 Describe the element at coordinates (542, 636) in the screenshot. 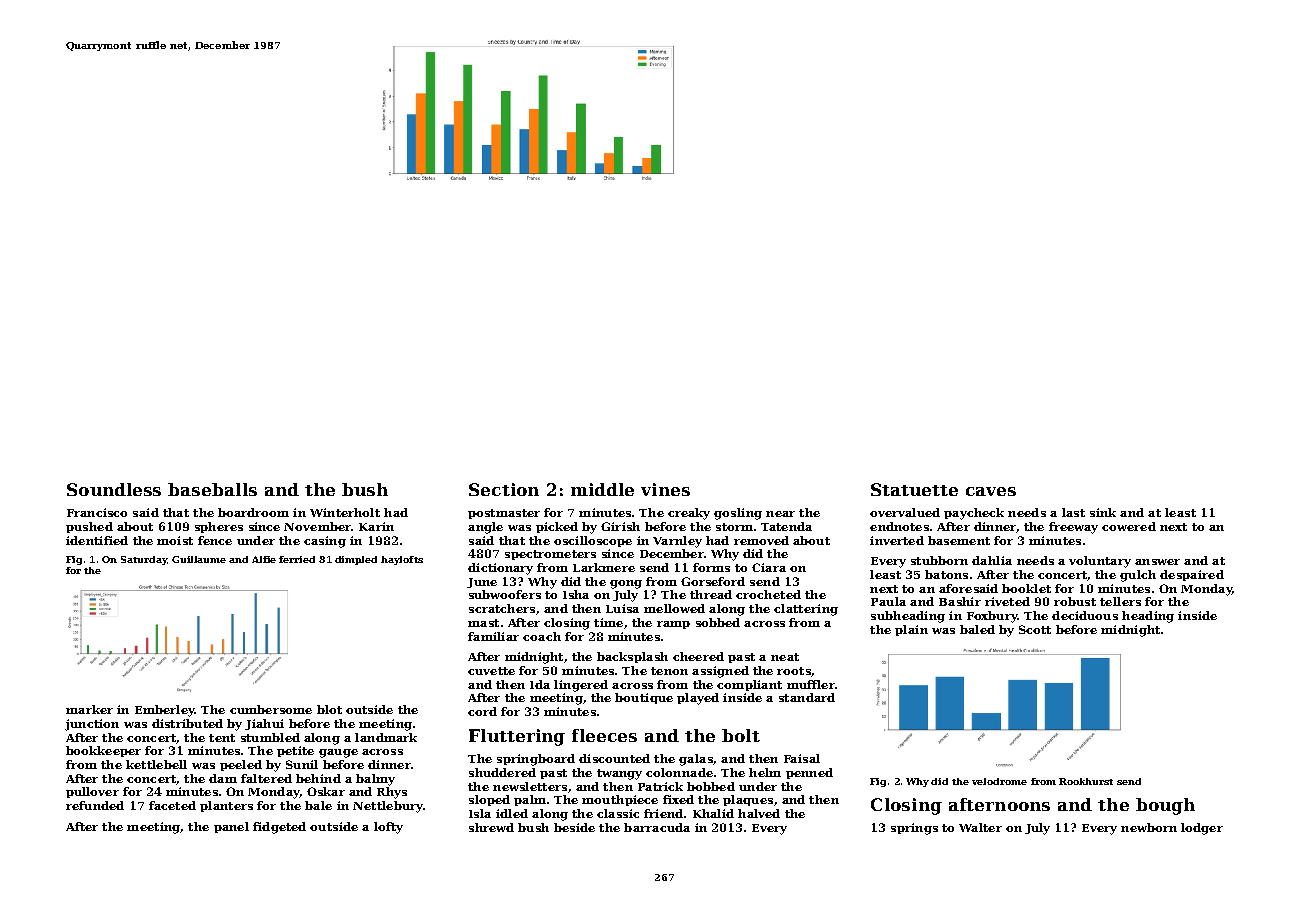

I see `coach` at that location.
